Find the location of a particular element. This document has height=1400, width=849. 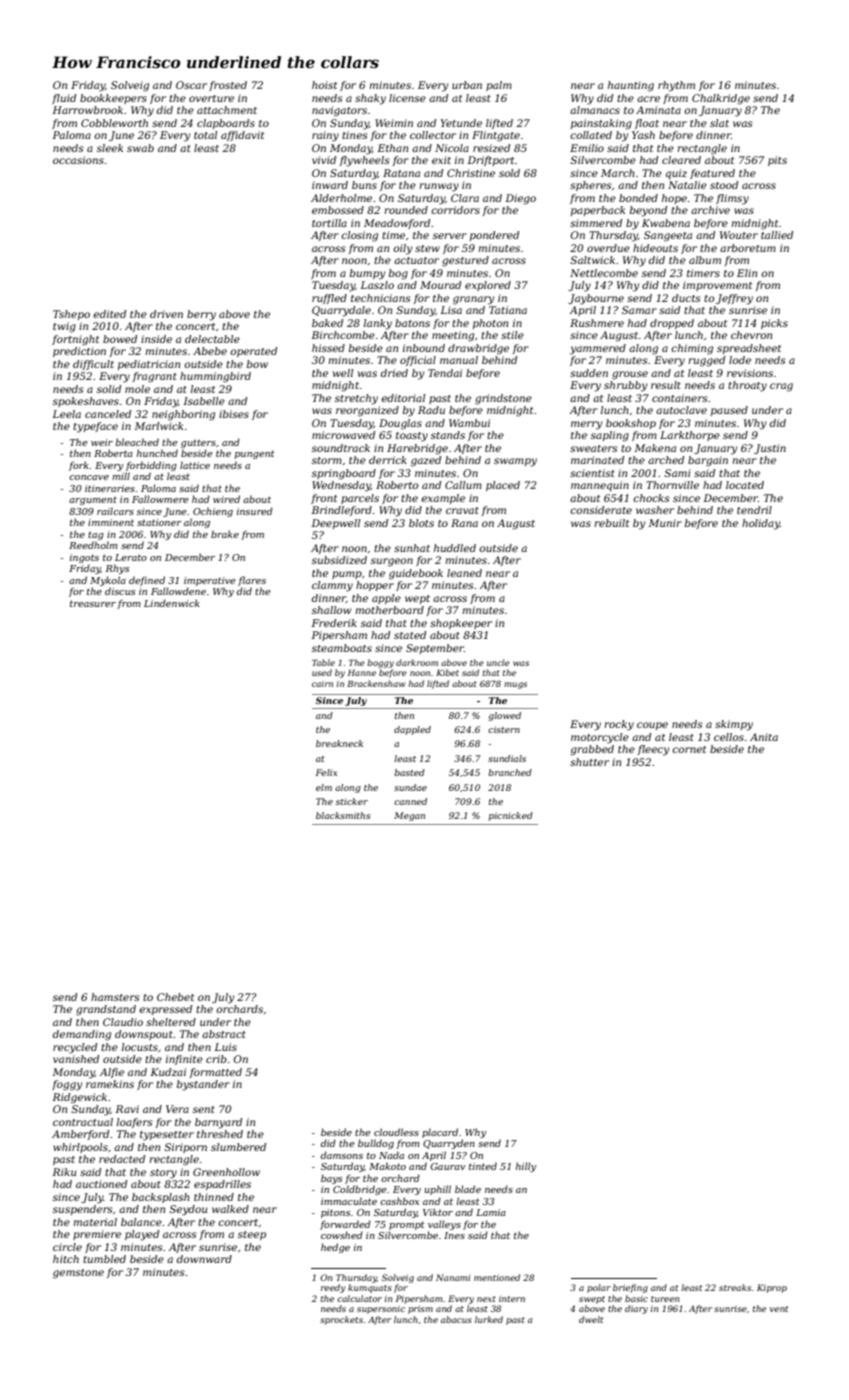

sprockets is located at coordinates (341, 1320).
